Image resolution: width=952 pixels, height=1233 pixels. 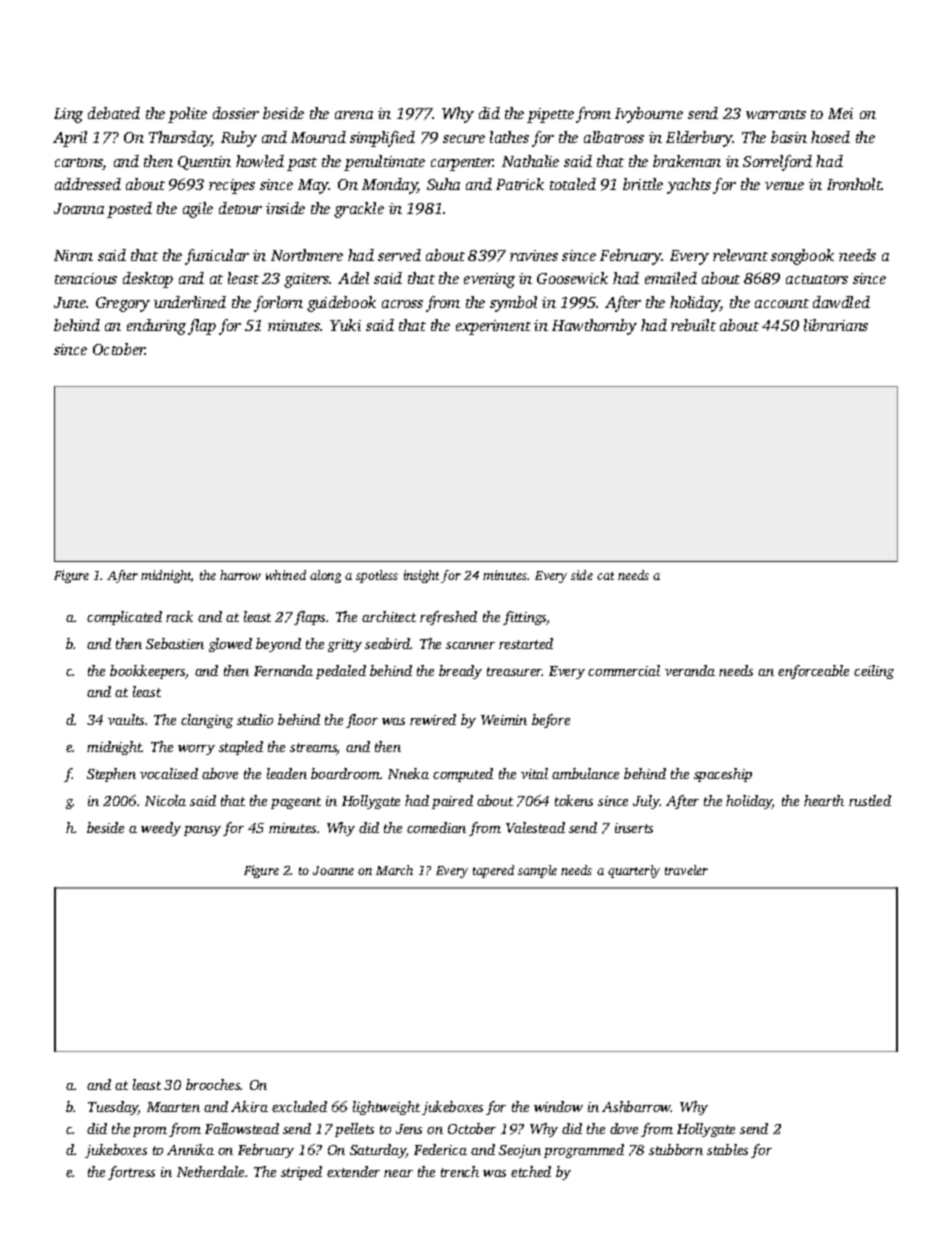 What do you see at coordinates (634, 871) in the screenshot?
I see `quarterly` at bounding box center [634, 871].
